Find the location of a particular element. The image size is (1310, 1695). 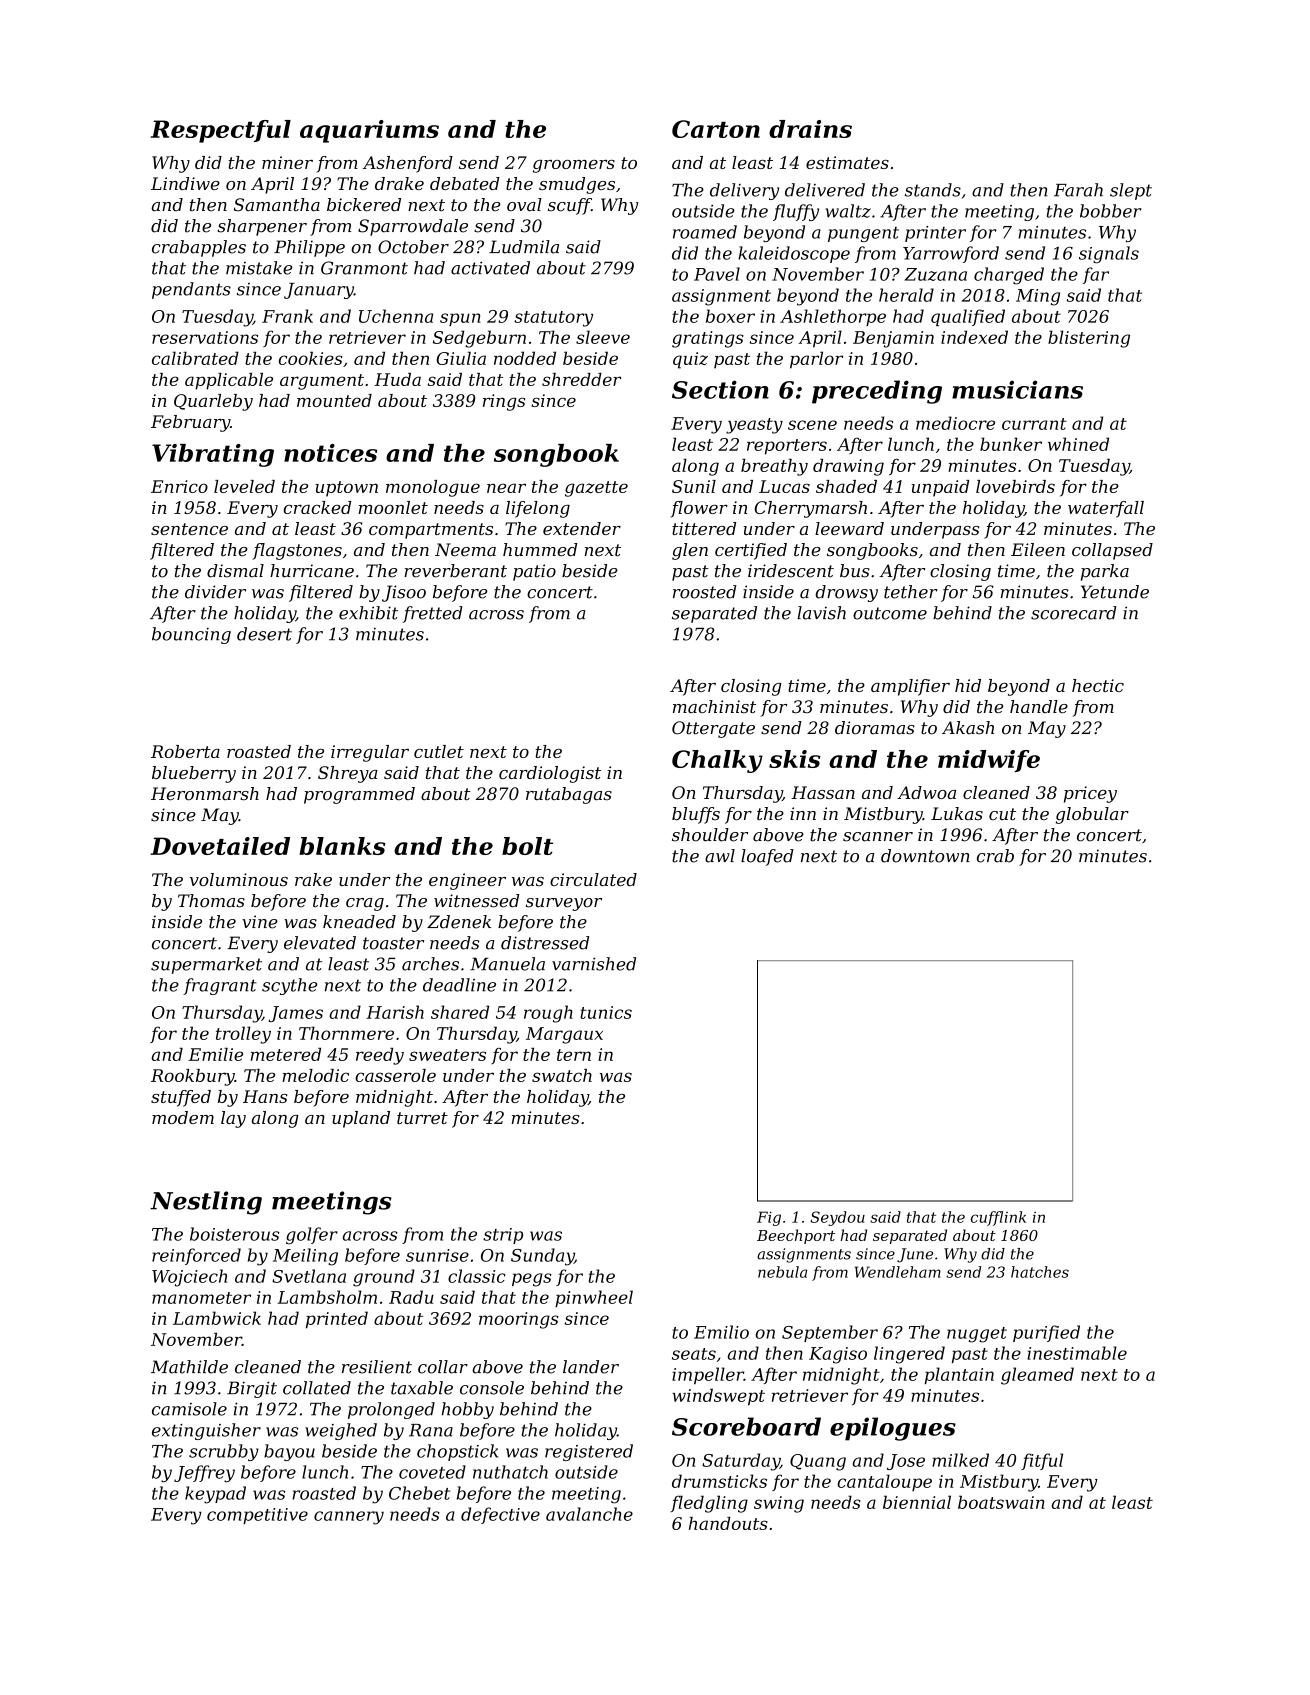

swatch is located at coordinates (562, 1075).
